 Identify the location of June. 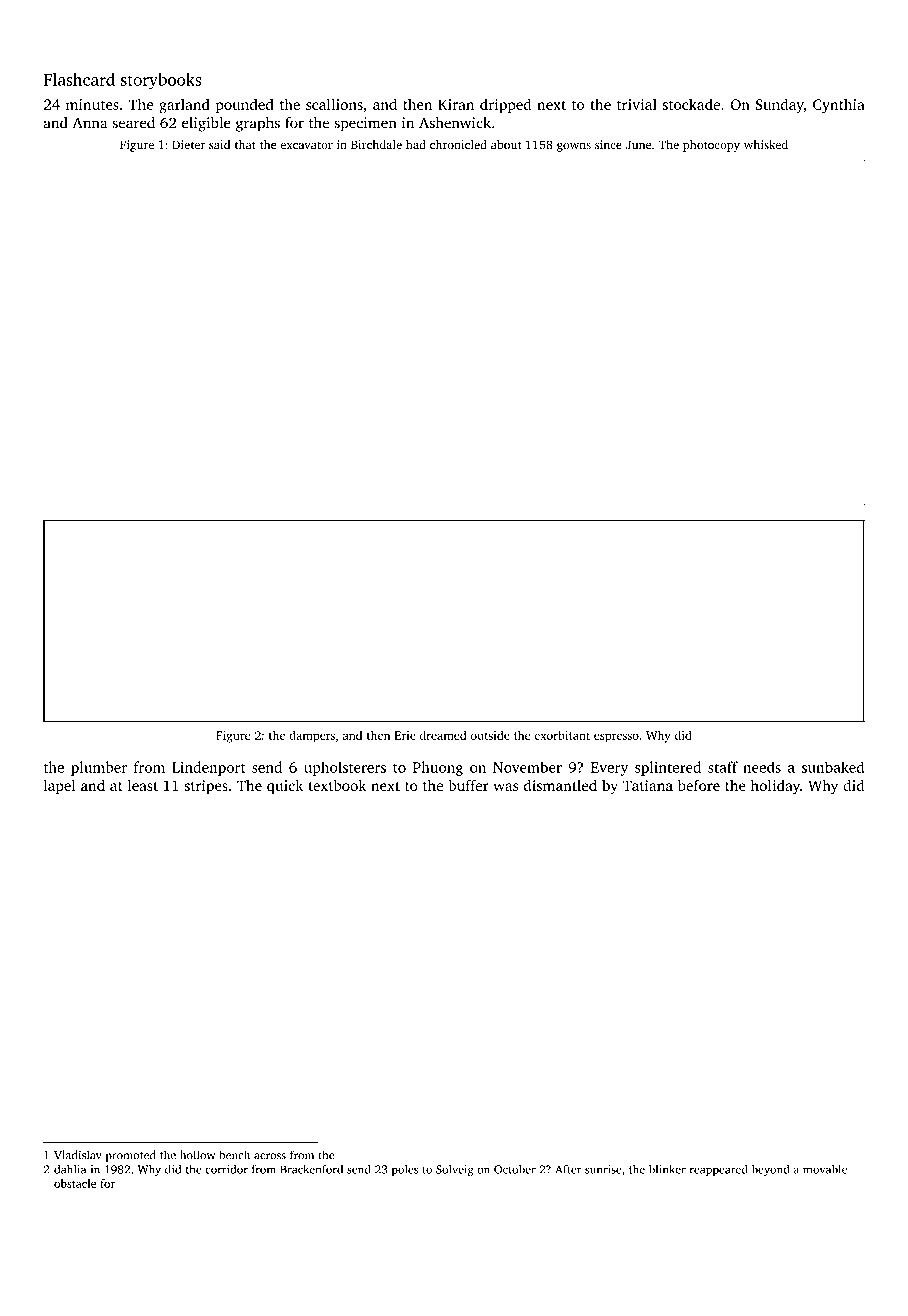
(638, 144).
